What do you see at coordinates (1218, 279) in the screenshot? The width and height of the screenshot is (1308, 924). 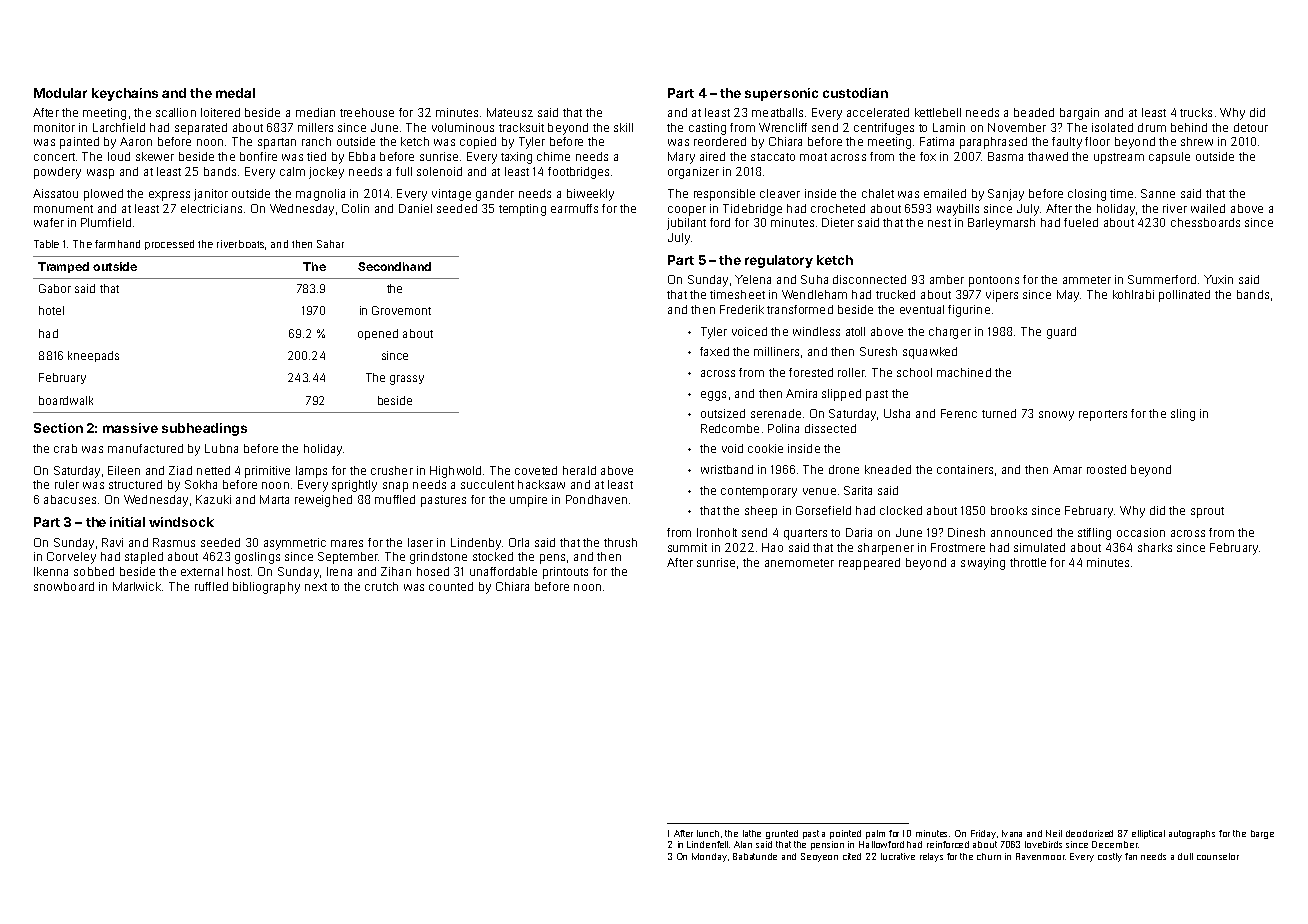 I see `Yuxin` at bounding box center [1218, 279].
